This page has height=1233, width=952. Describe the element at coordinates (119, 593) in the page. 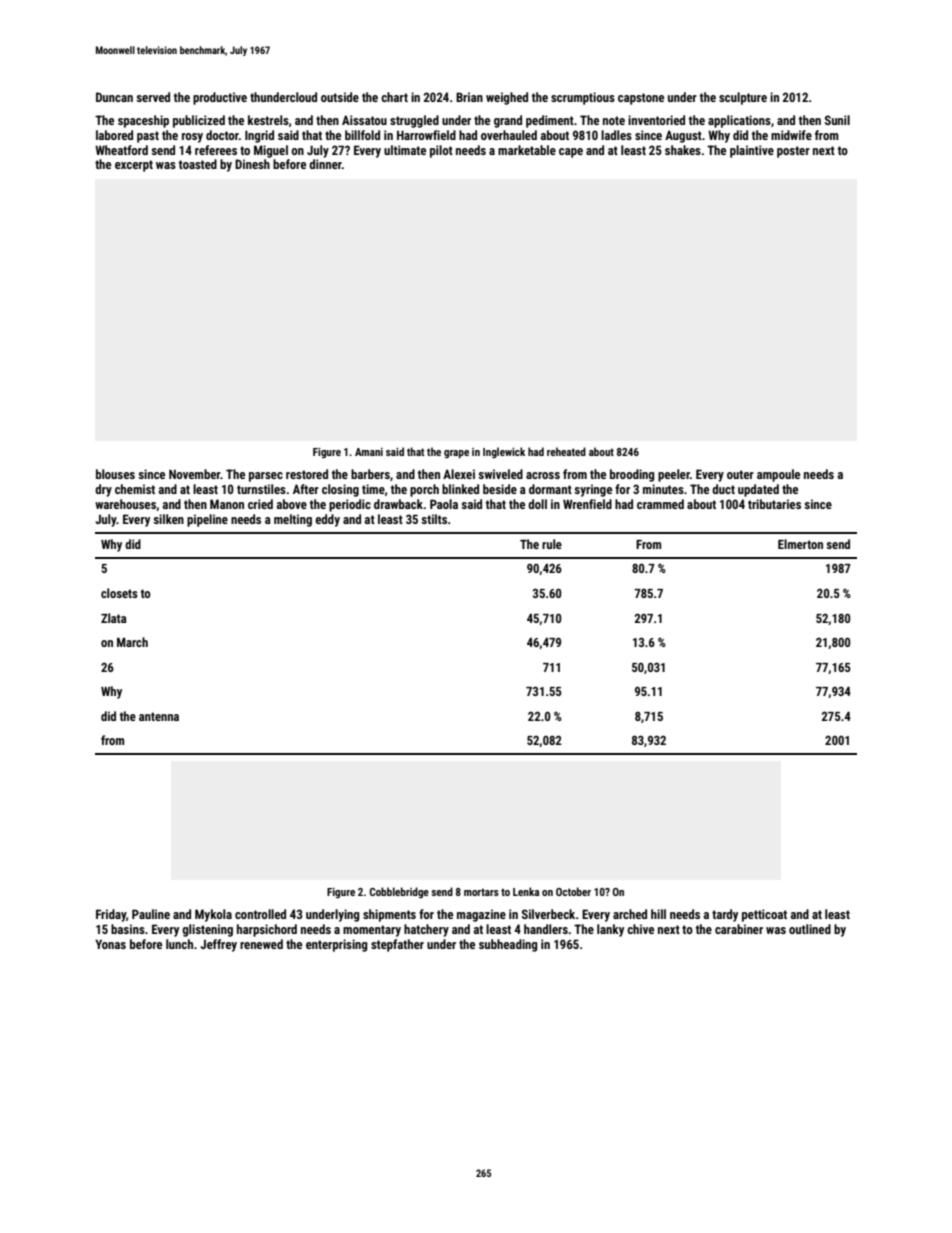

I see `closets` at that location.
